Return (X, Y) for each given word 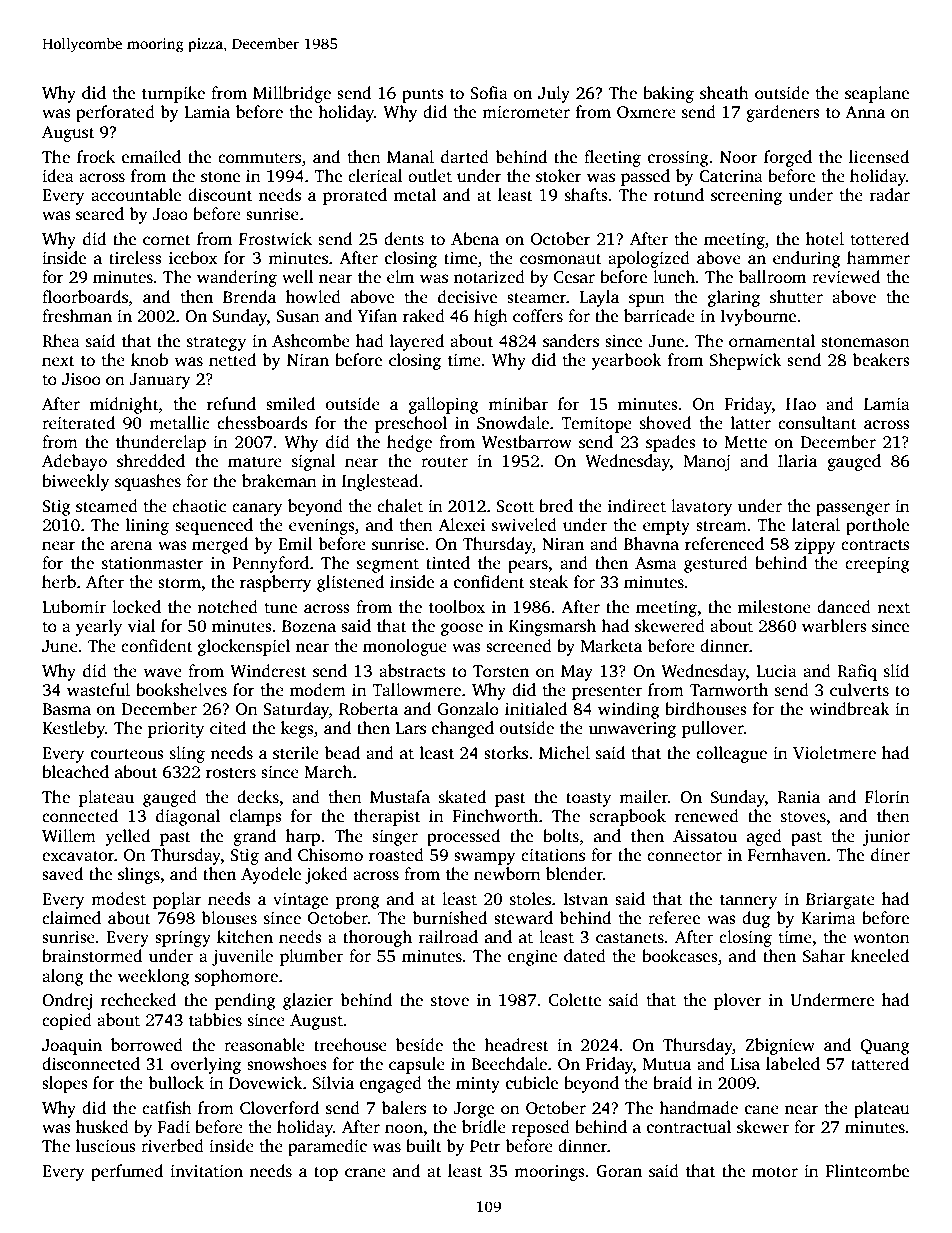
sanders (571, 341)
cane (762, 1110)
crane (365, 1173)
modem (318, 690)
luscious (106, 1146)
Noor (739, 157)
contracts (875, 545)
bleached (75, 772)
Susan (298, 316)
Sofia (489, 93)
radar (890, 195)
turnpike (173, 94)
